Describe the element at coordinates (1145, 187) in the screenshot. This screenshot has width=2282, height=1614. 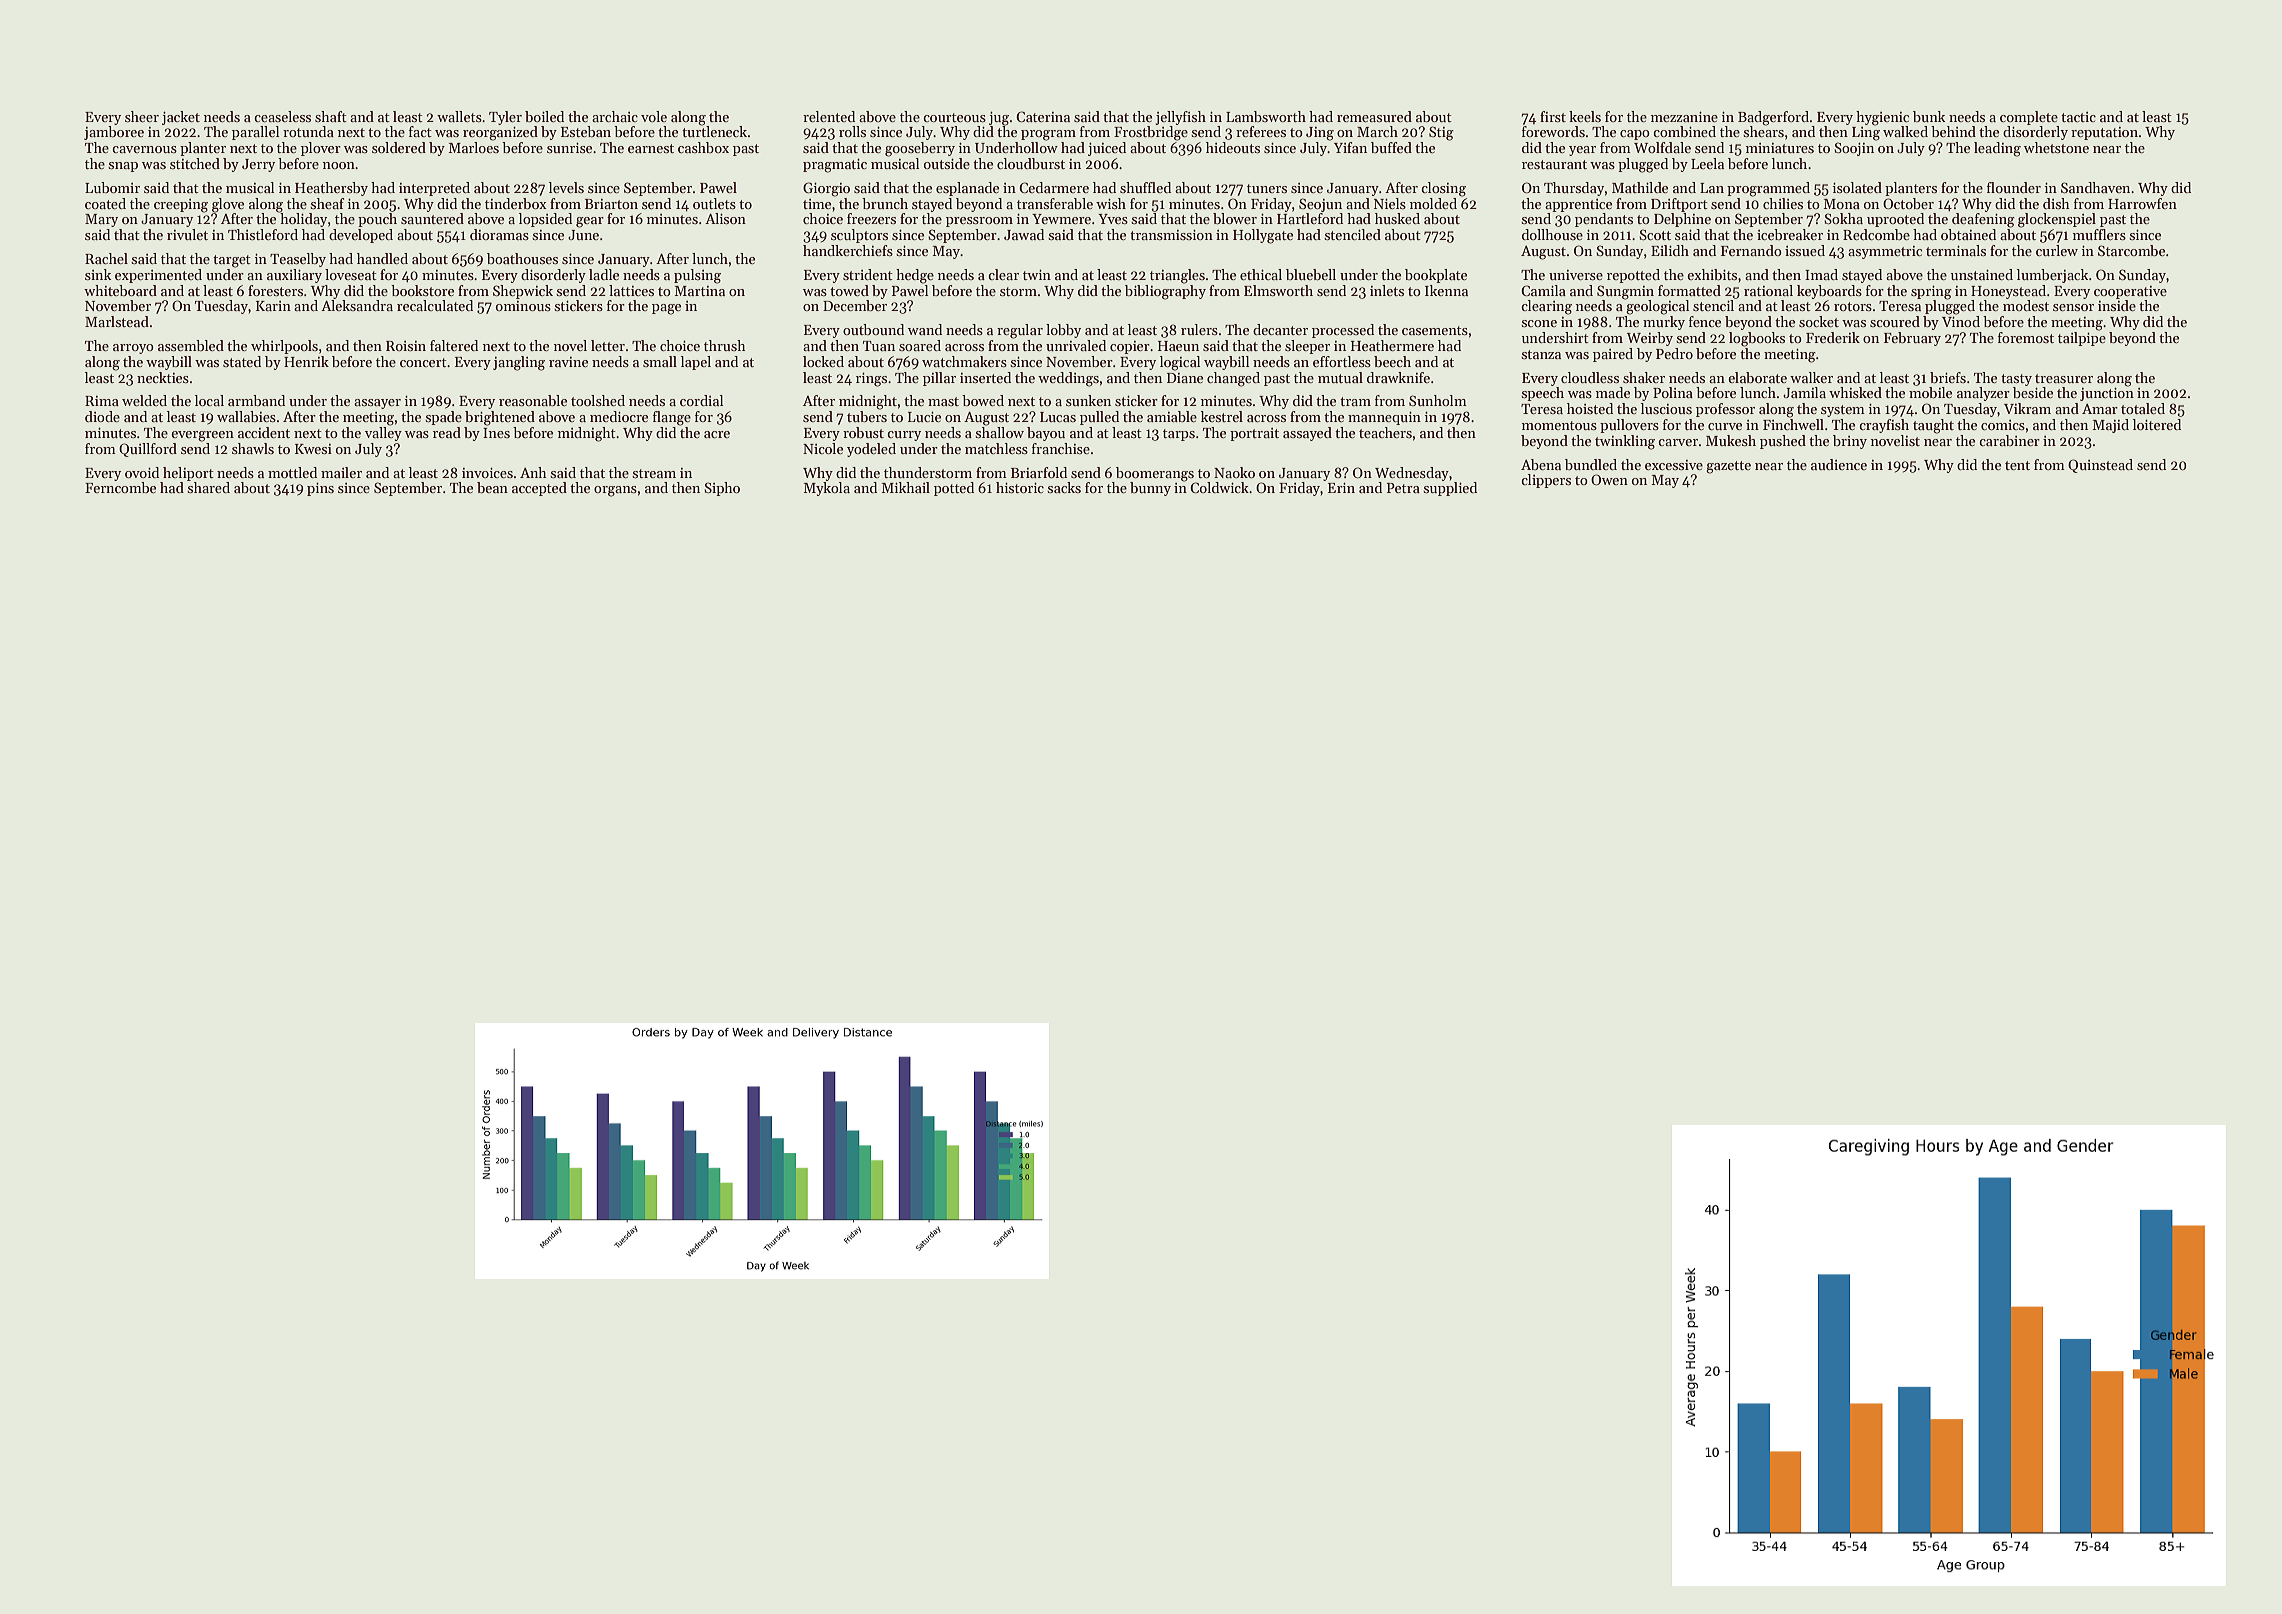
I see `shuffled` at that location.
